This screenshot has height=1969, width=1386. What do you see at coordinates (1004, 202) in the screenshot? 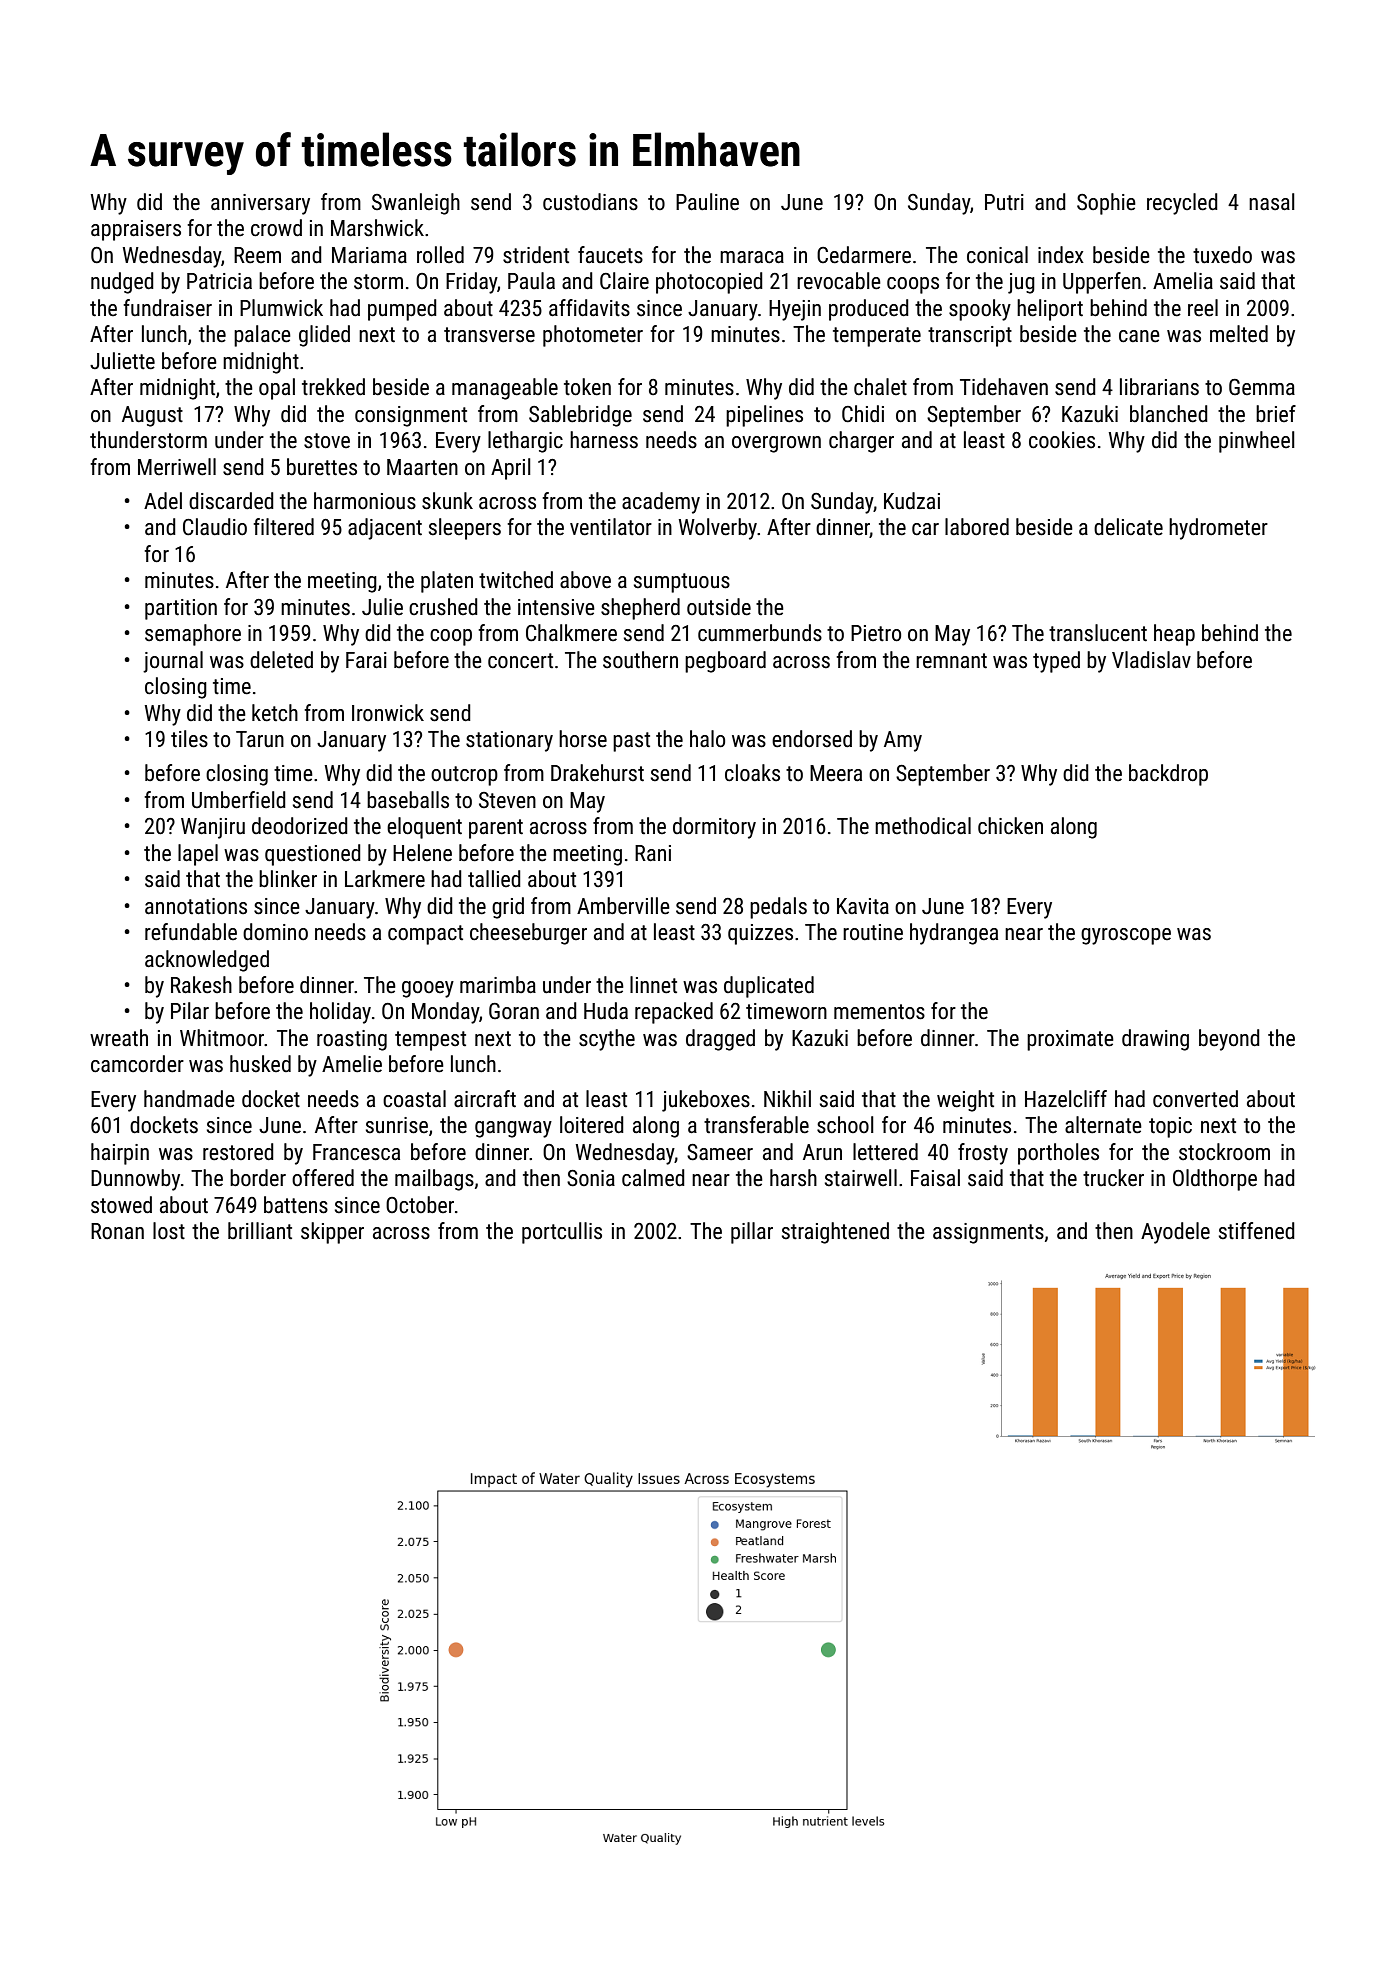
I see `Putri` at bounding box center [1004, 202].
